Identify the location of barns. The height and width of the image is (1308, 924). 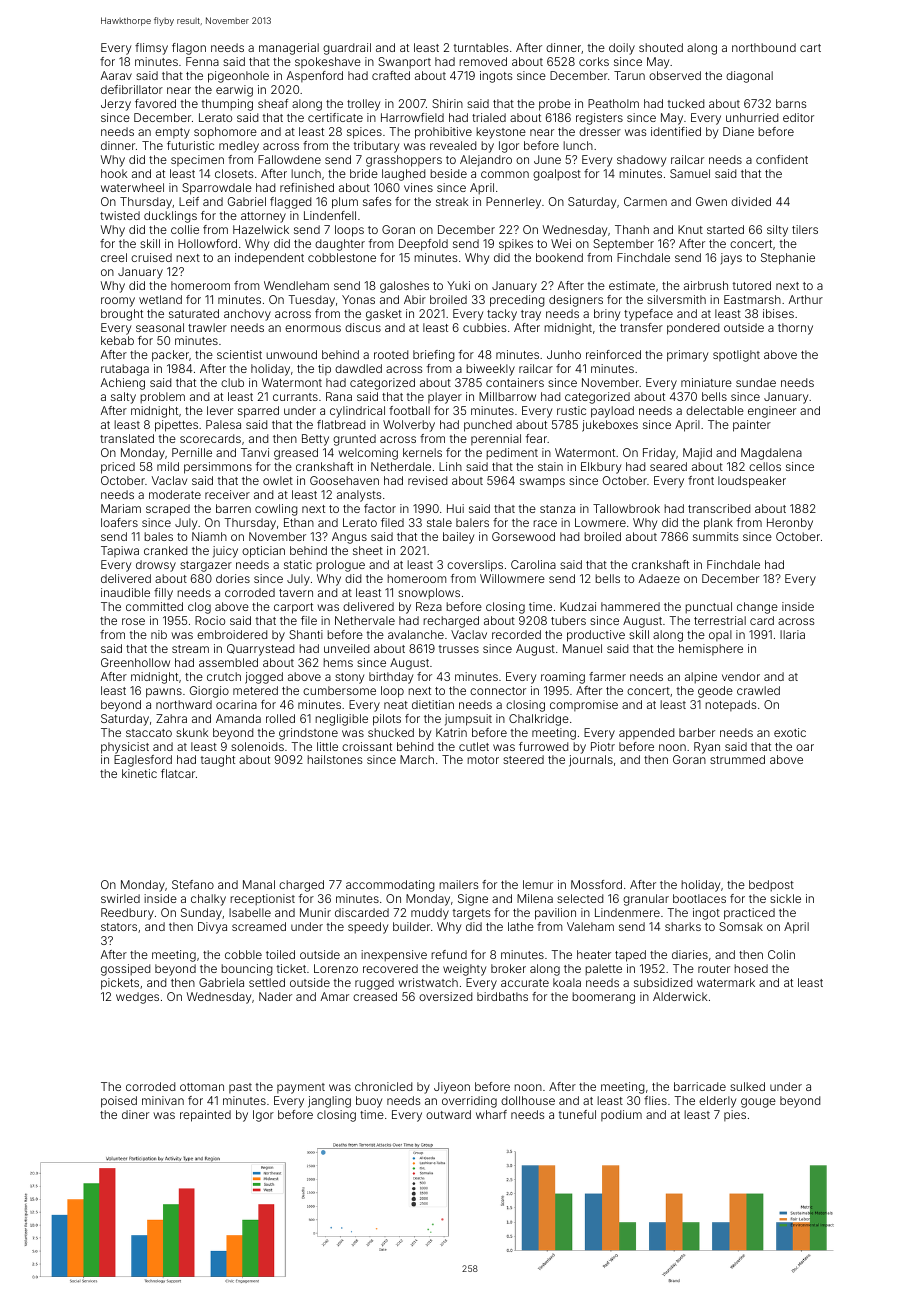
(791, 103).
